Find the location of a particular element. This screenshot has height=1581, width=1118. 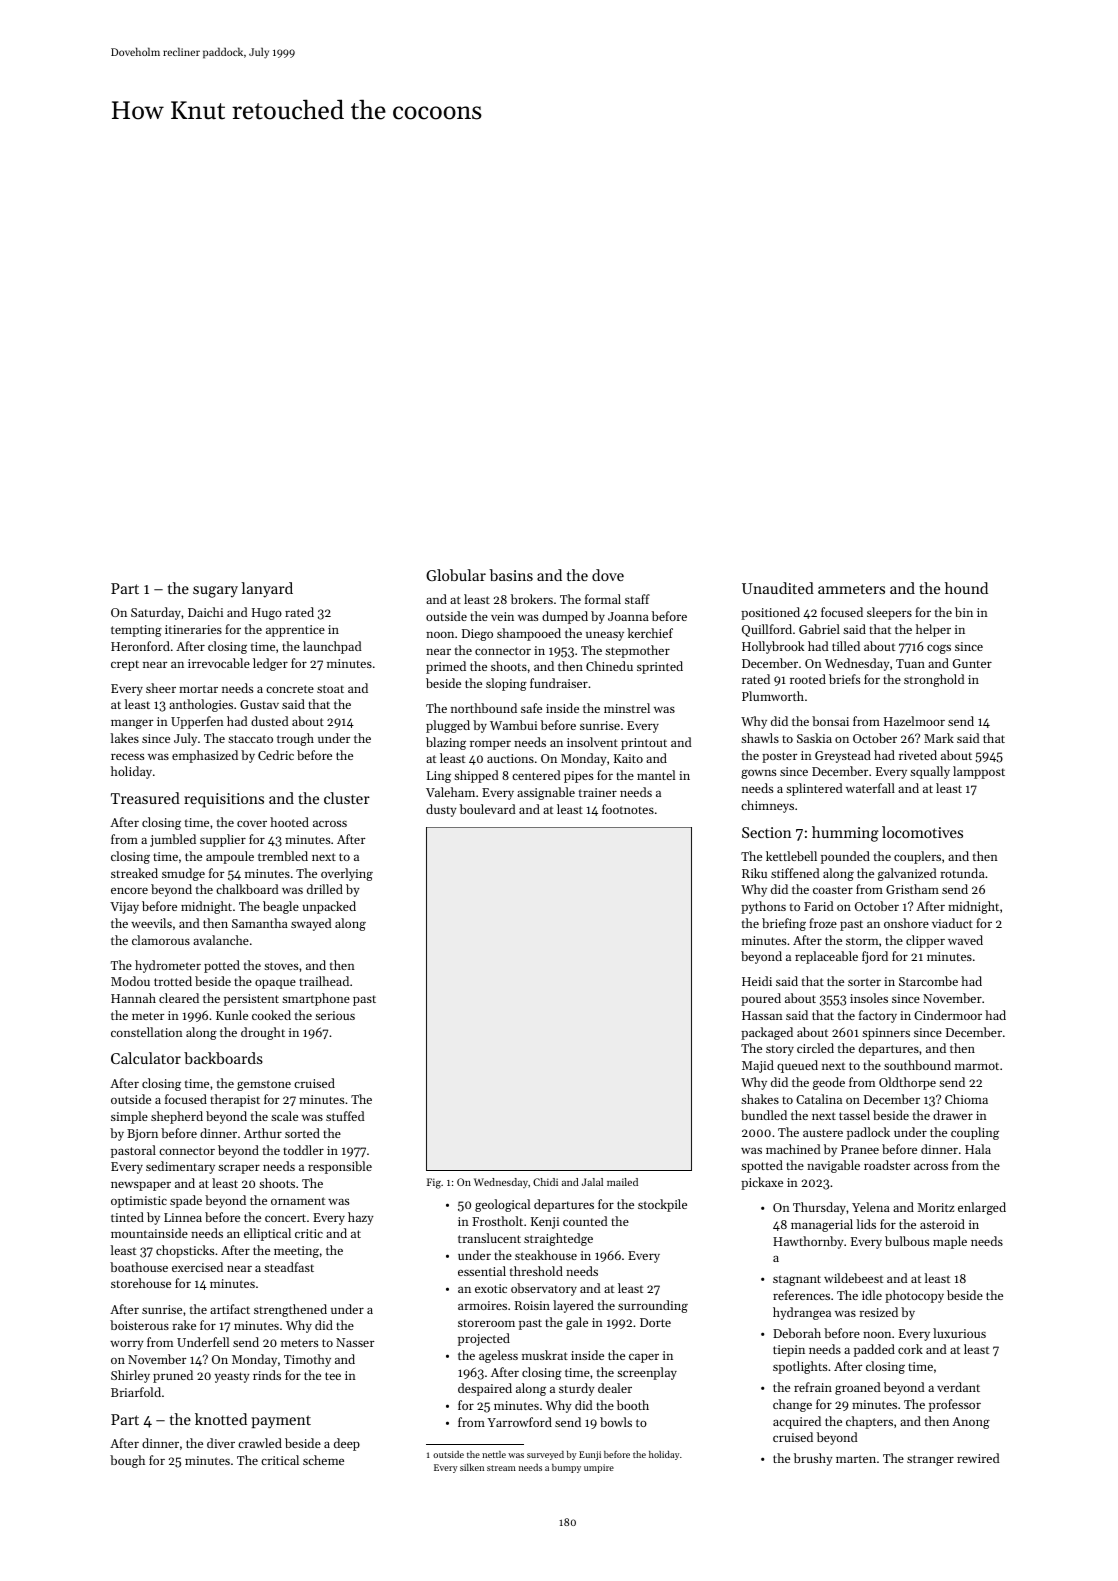

stuffed is located at coordinates (345, 1116).
